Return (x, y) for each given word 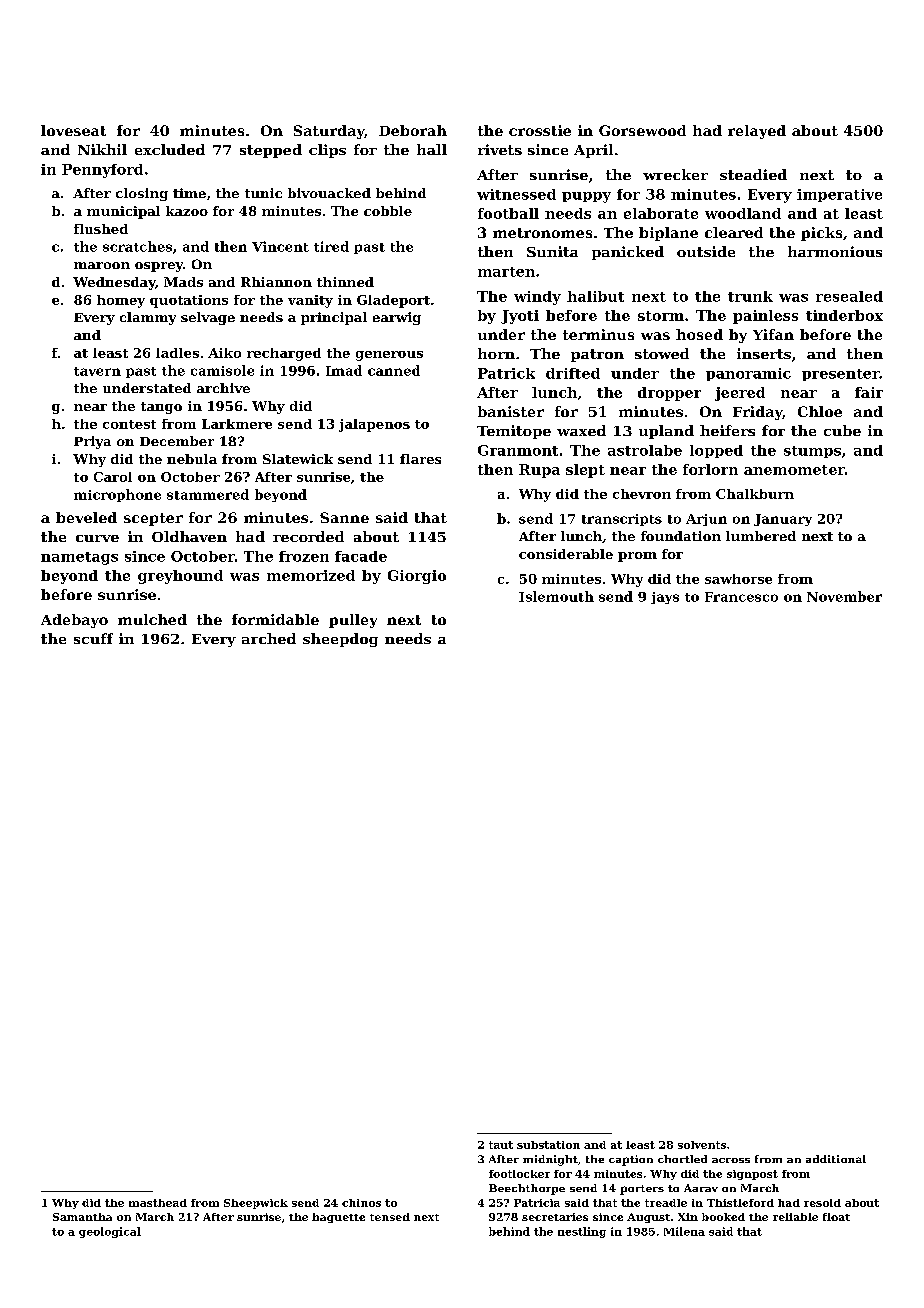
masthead (158, 1203)
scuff (93, 638)
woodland (743, 213)
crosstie (540, 130)
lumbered (761, 536)
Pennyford (102, 171)
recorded (308, 536)
